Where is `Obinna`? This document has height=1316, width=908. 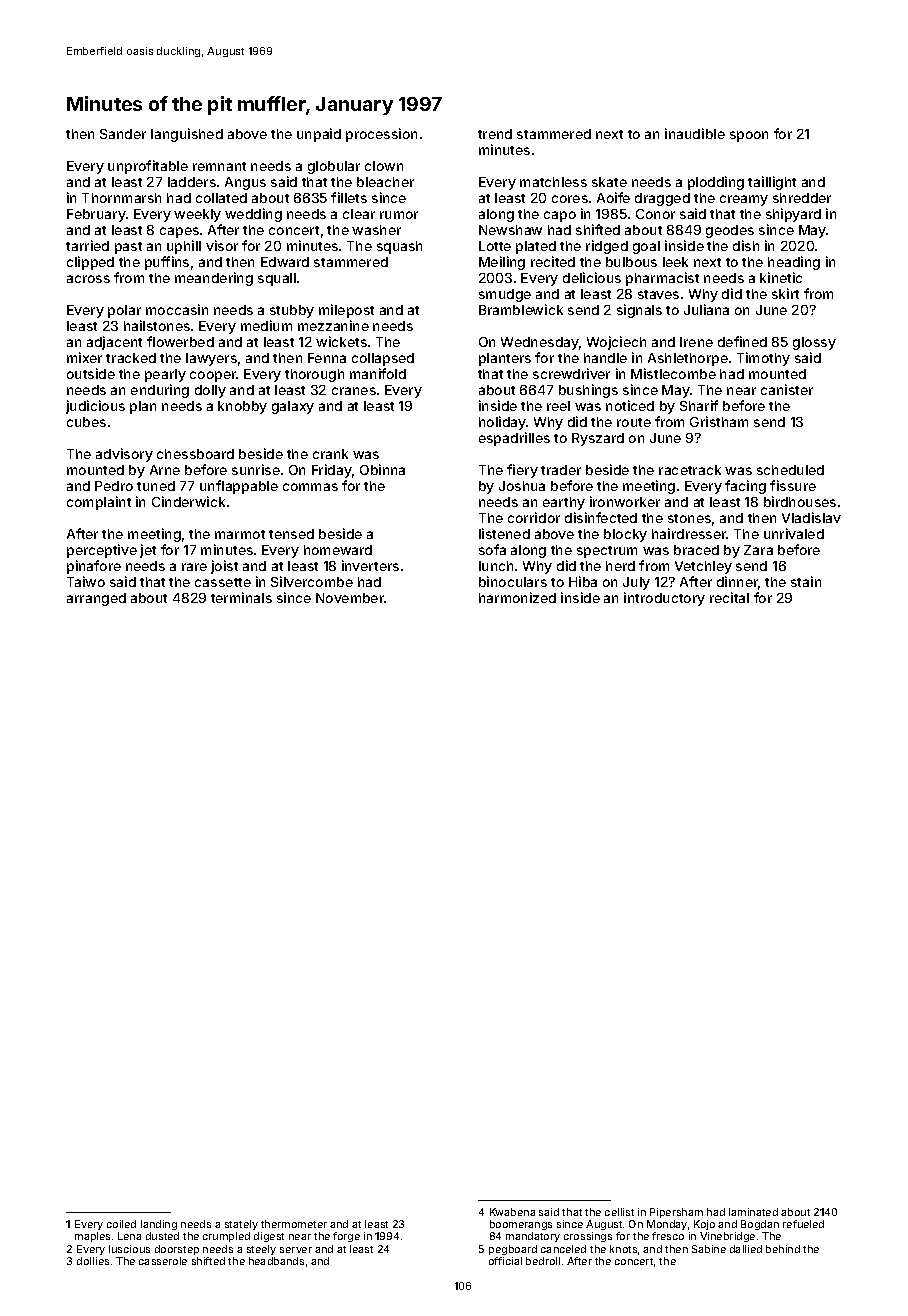 Obinna is located at coordinates (382, 469).
